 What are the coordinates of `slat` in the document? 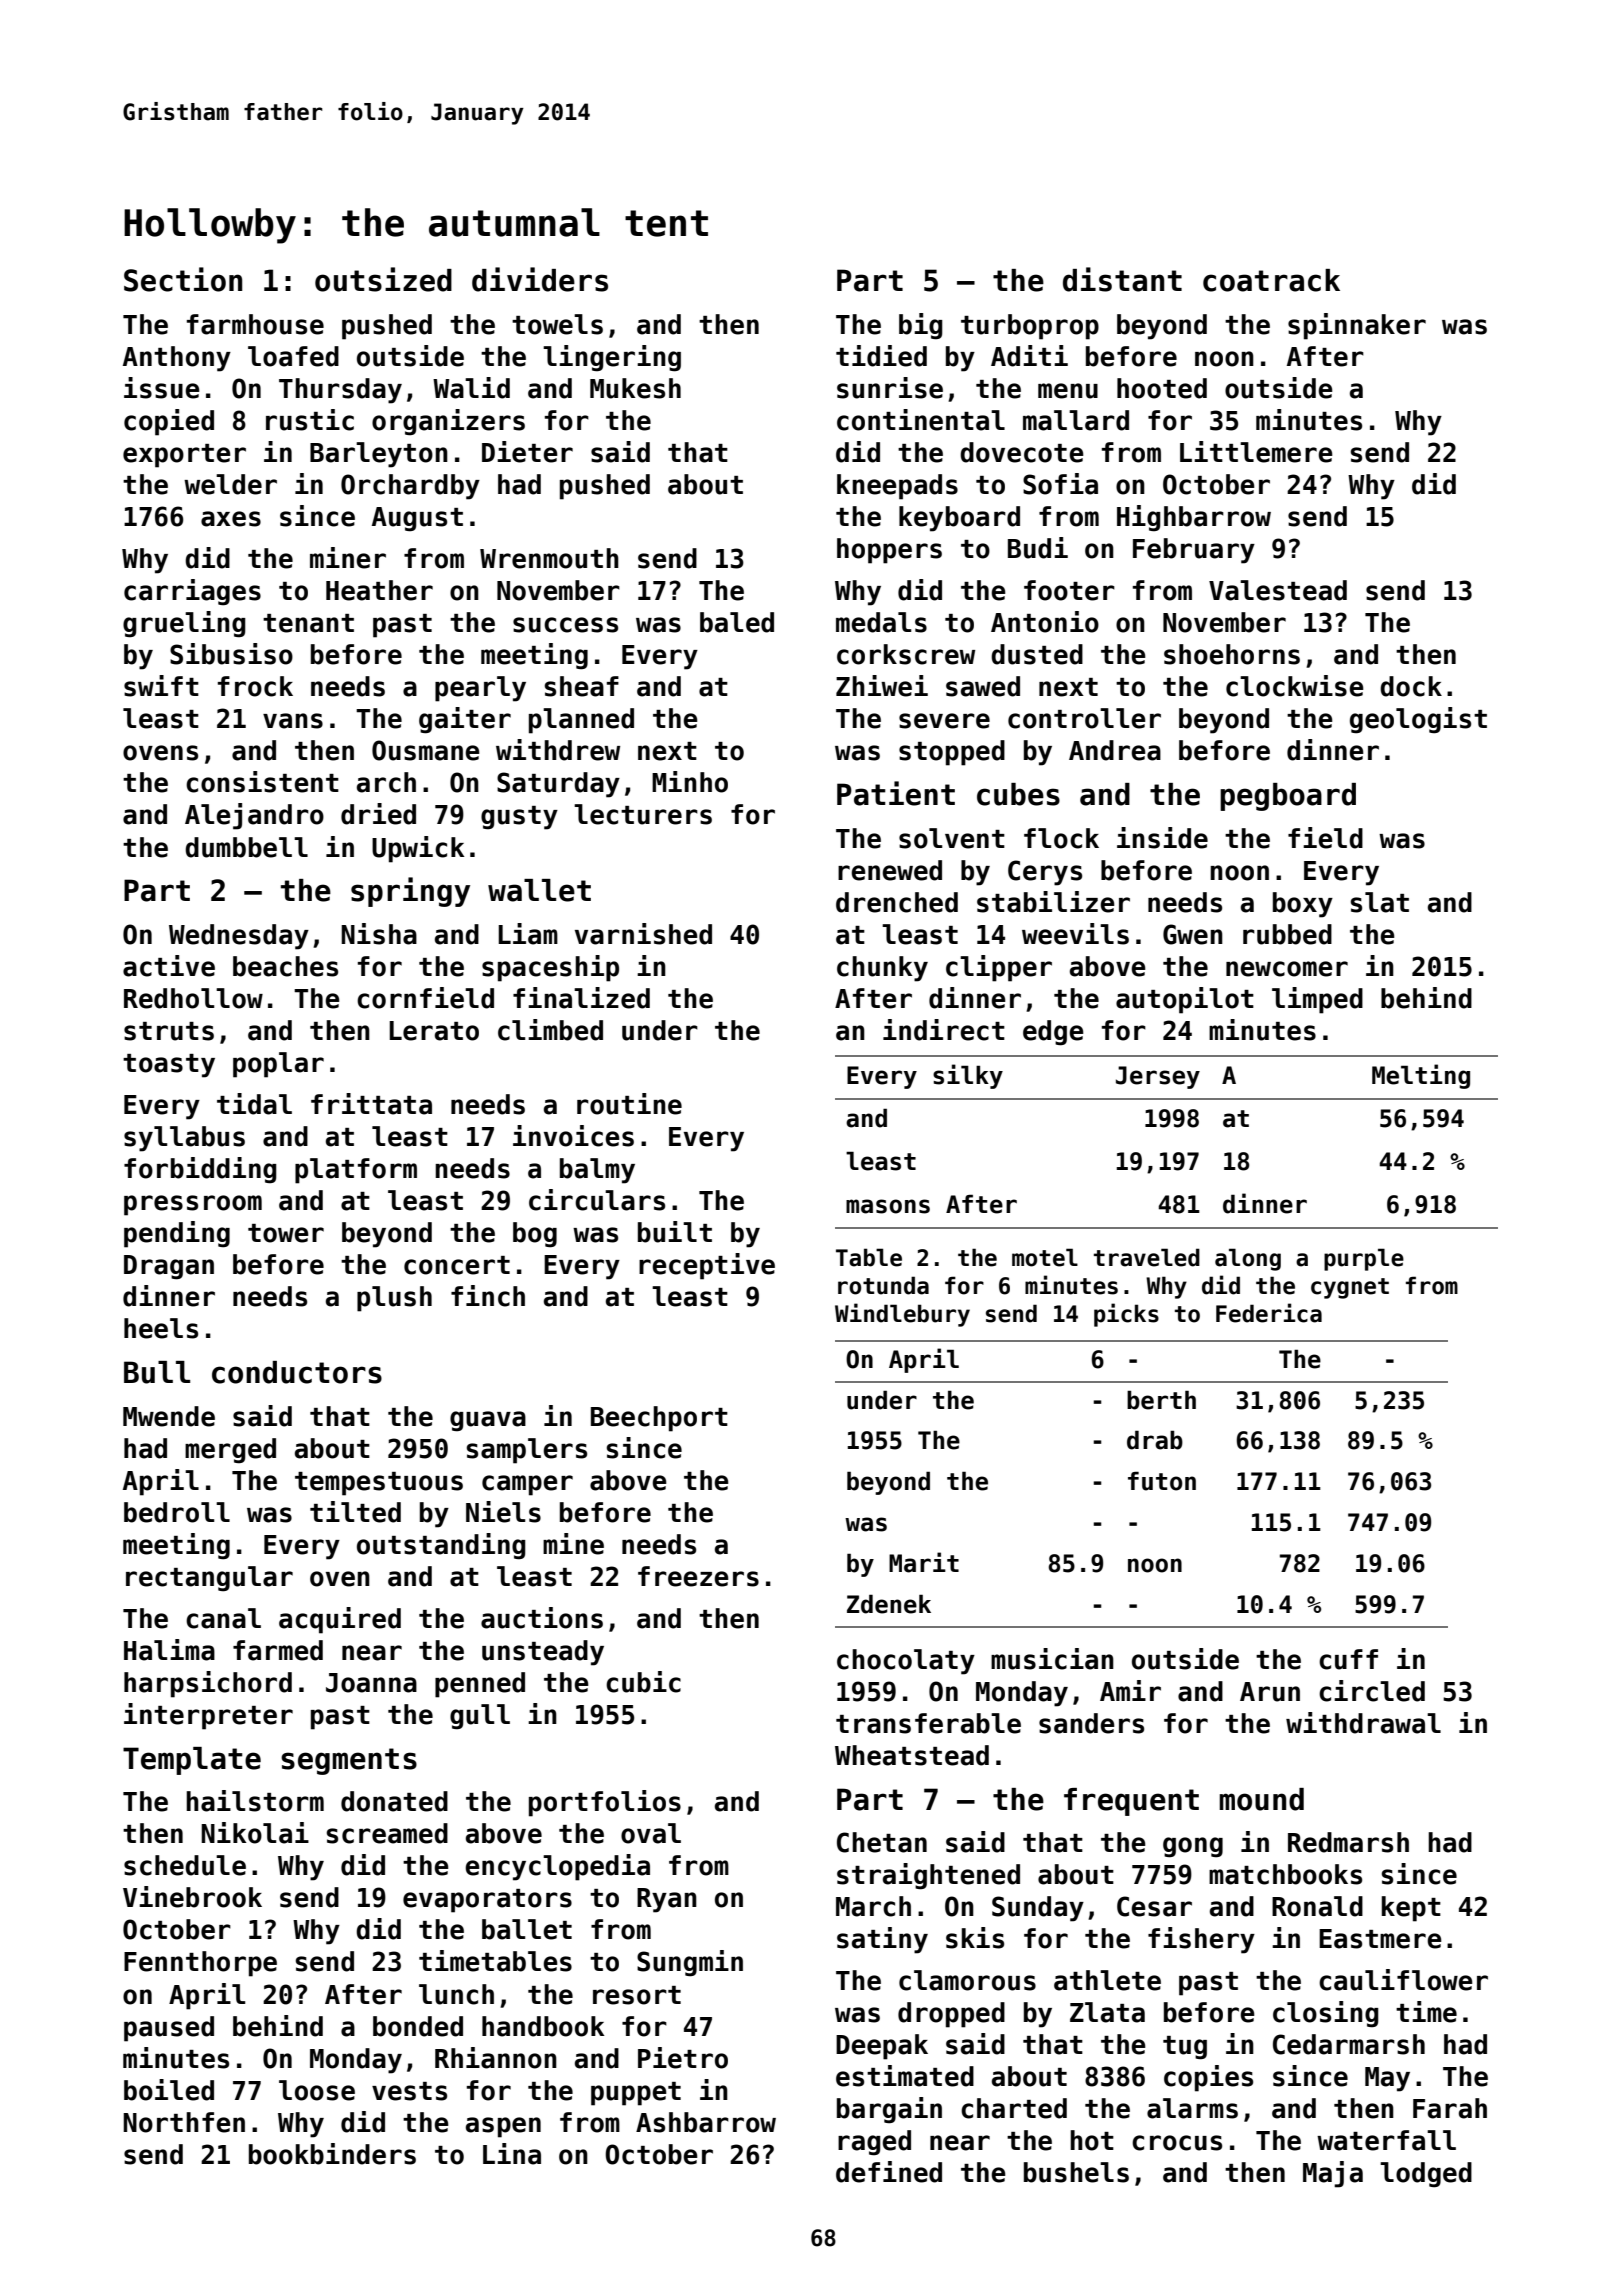 It's located at (1380, 902).
